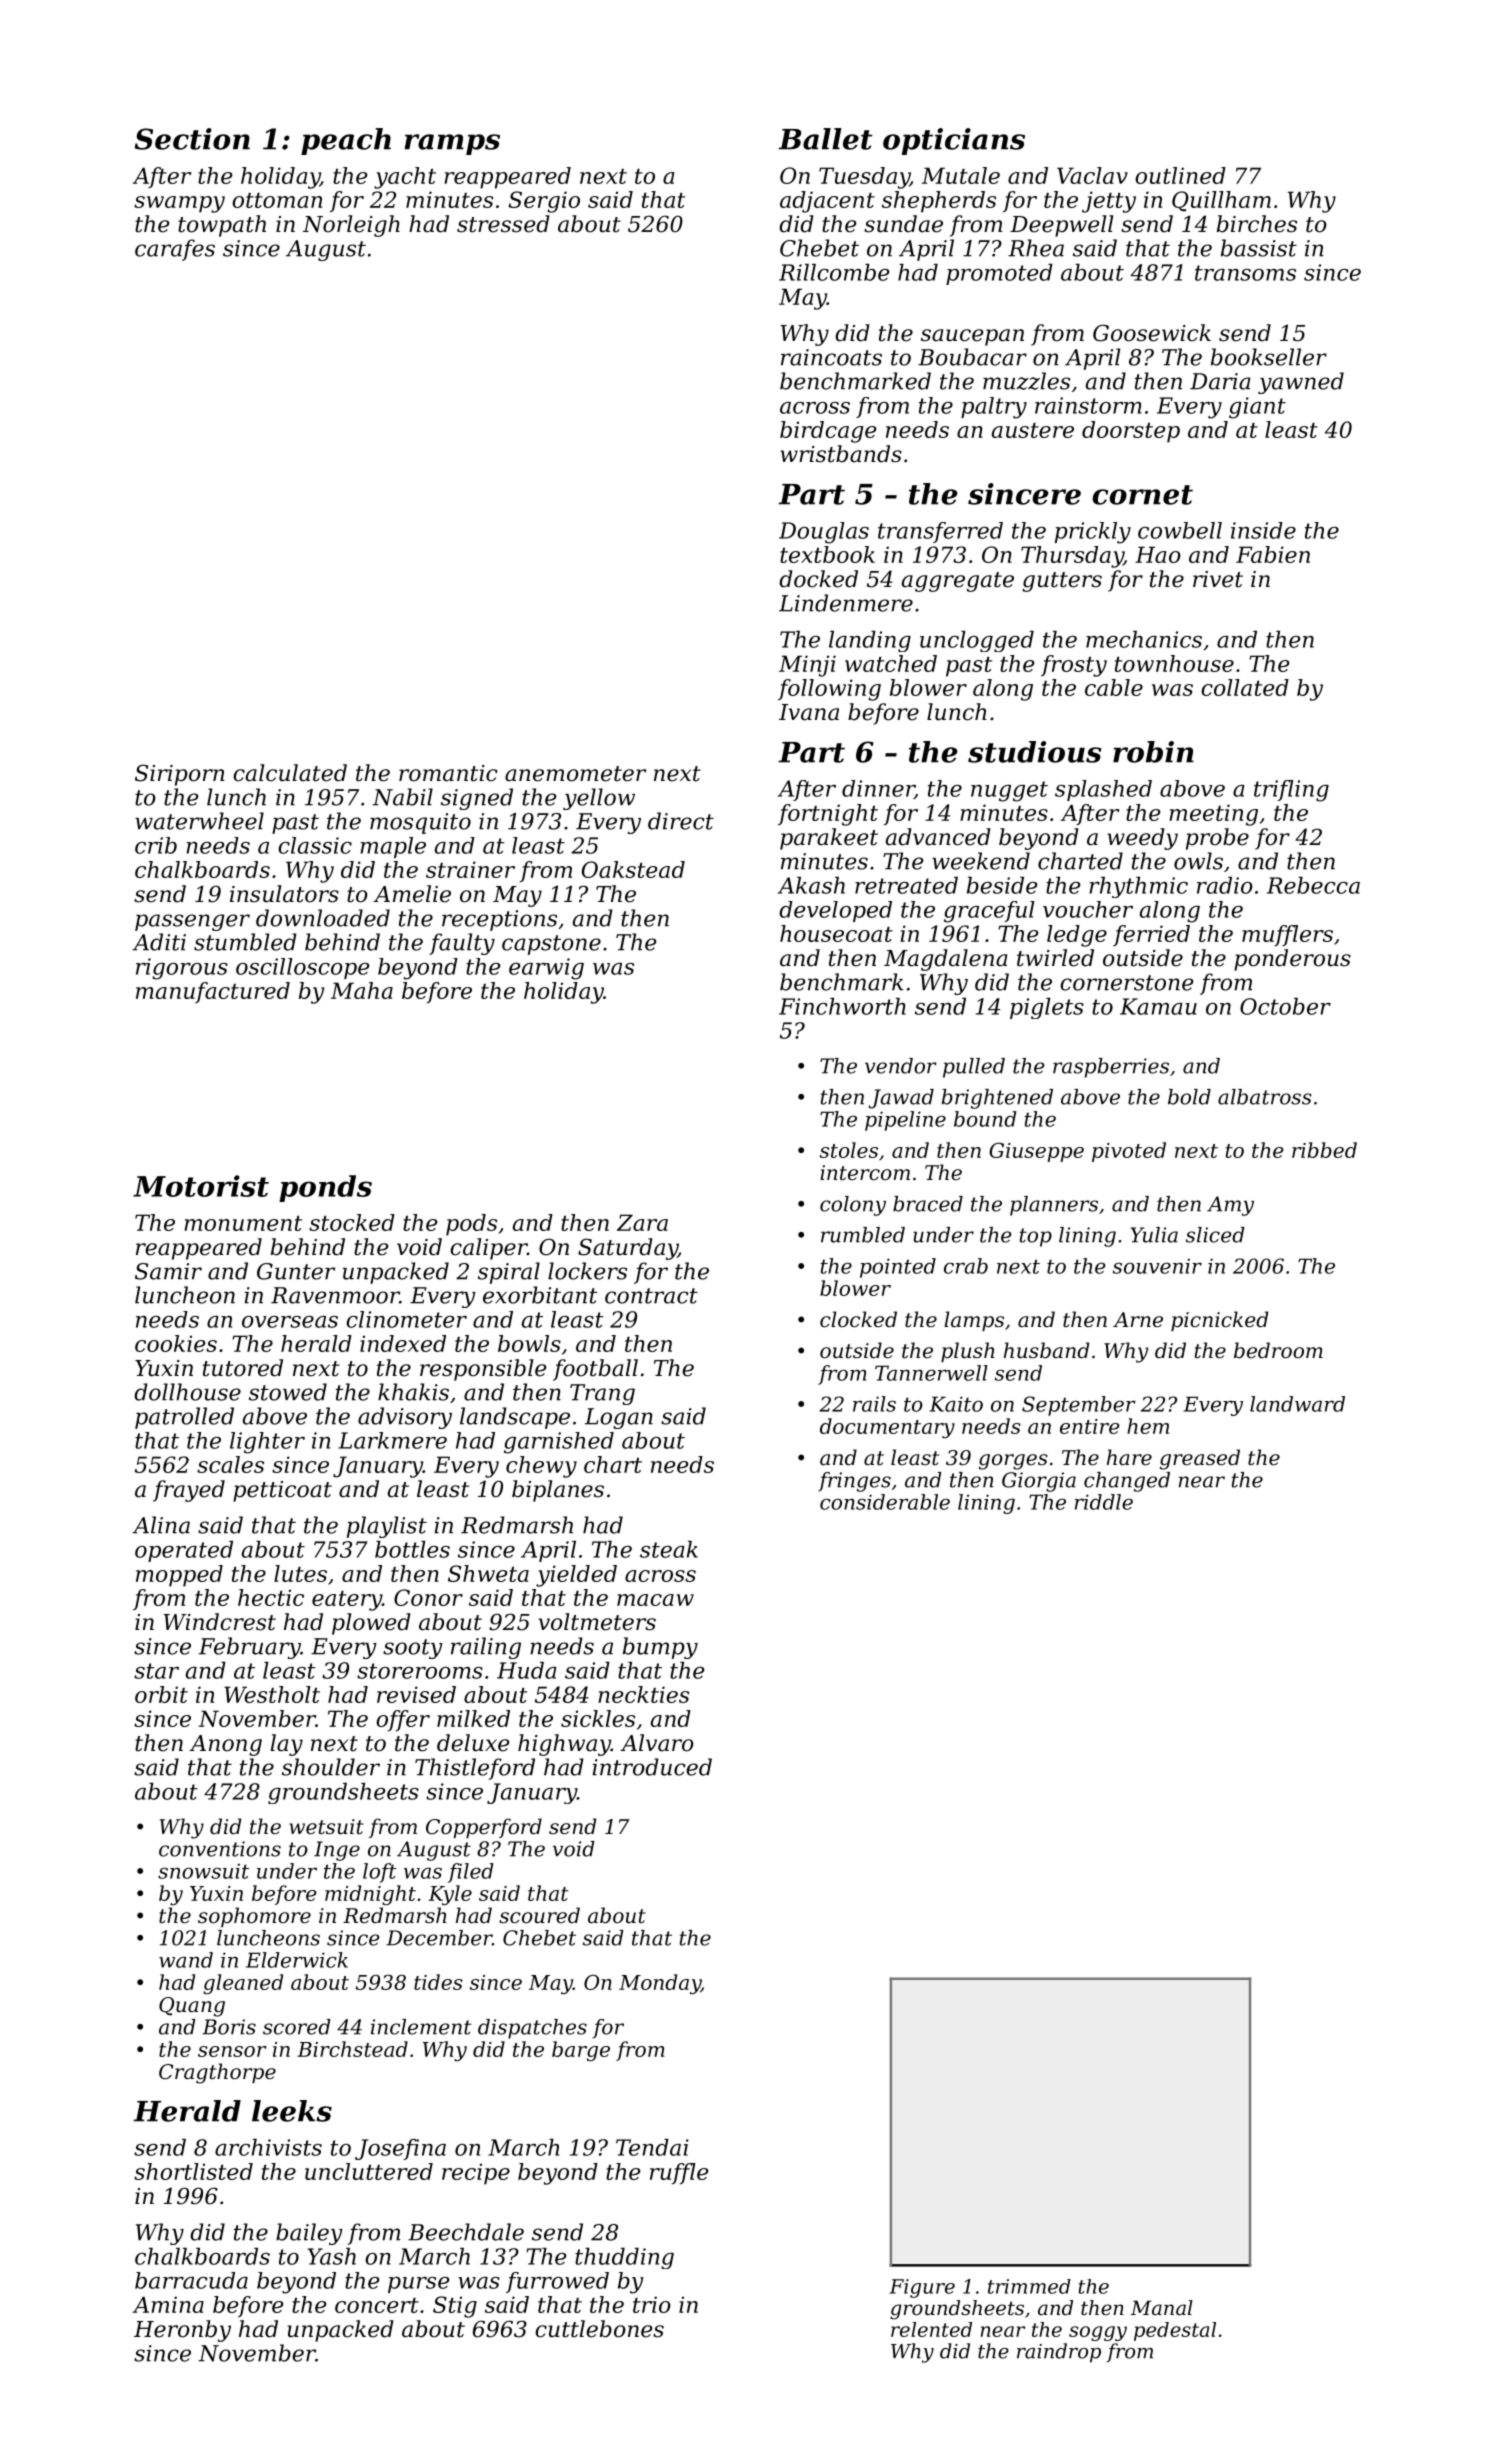  What do you see at coordinates (1180, 175) in the page?
I see `outlined` at bounding box center [1180, 175].
